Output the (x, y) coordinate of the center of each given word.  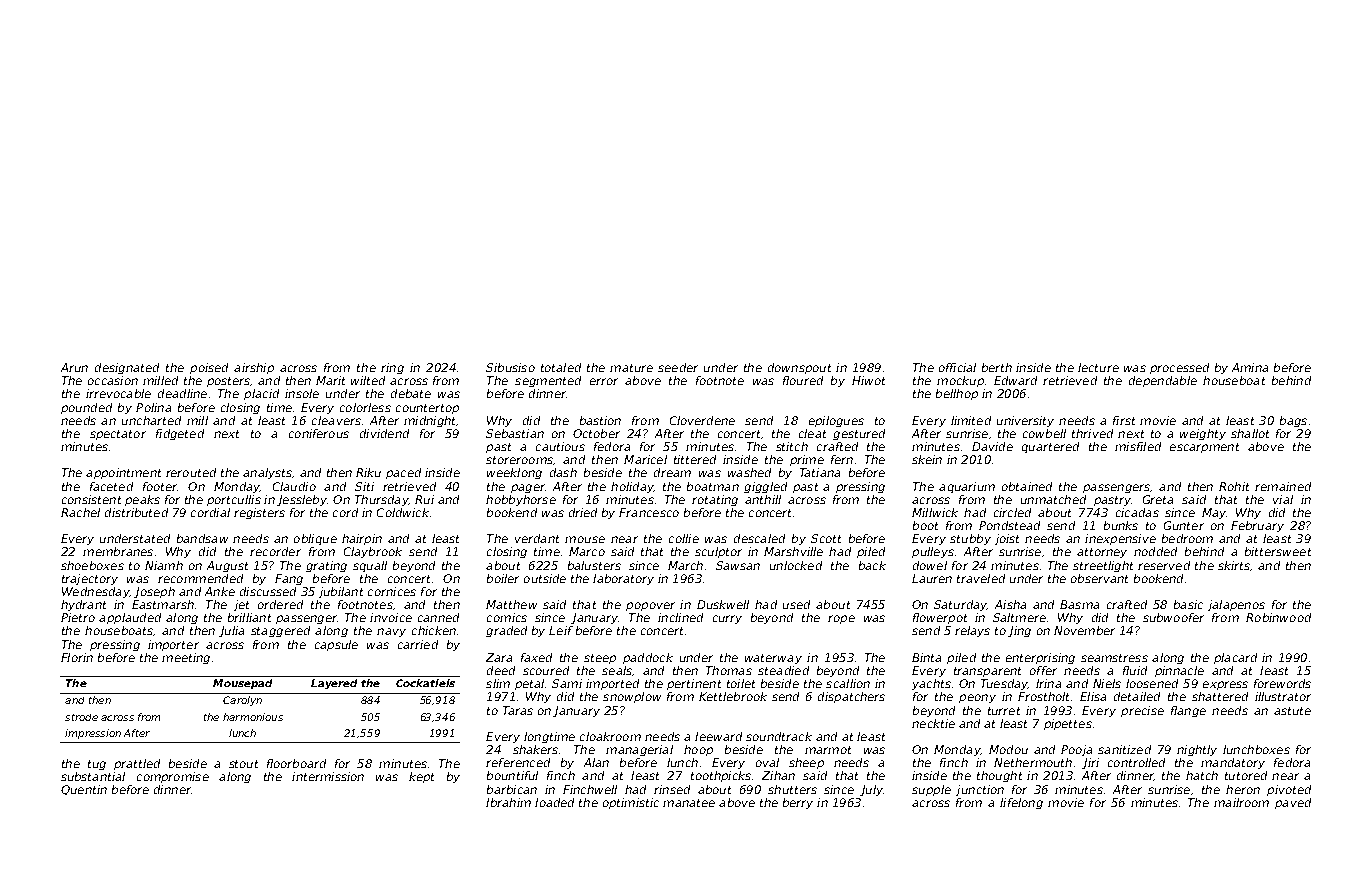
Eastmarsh (163, 604)
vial (1283, 499)
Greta (1158, 499)
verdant (537, 538)
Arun (74, 367)
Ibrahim (508, 802)
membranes (118, 551)
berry (798, 803)
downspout (799, 368)
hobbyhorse (521, 500)
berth (997, 367)
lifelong (1021, 803)
